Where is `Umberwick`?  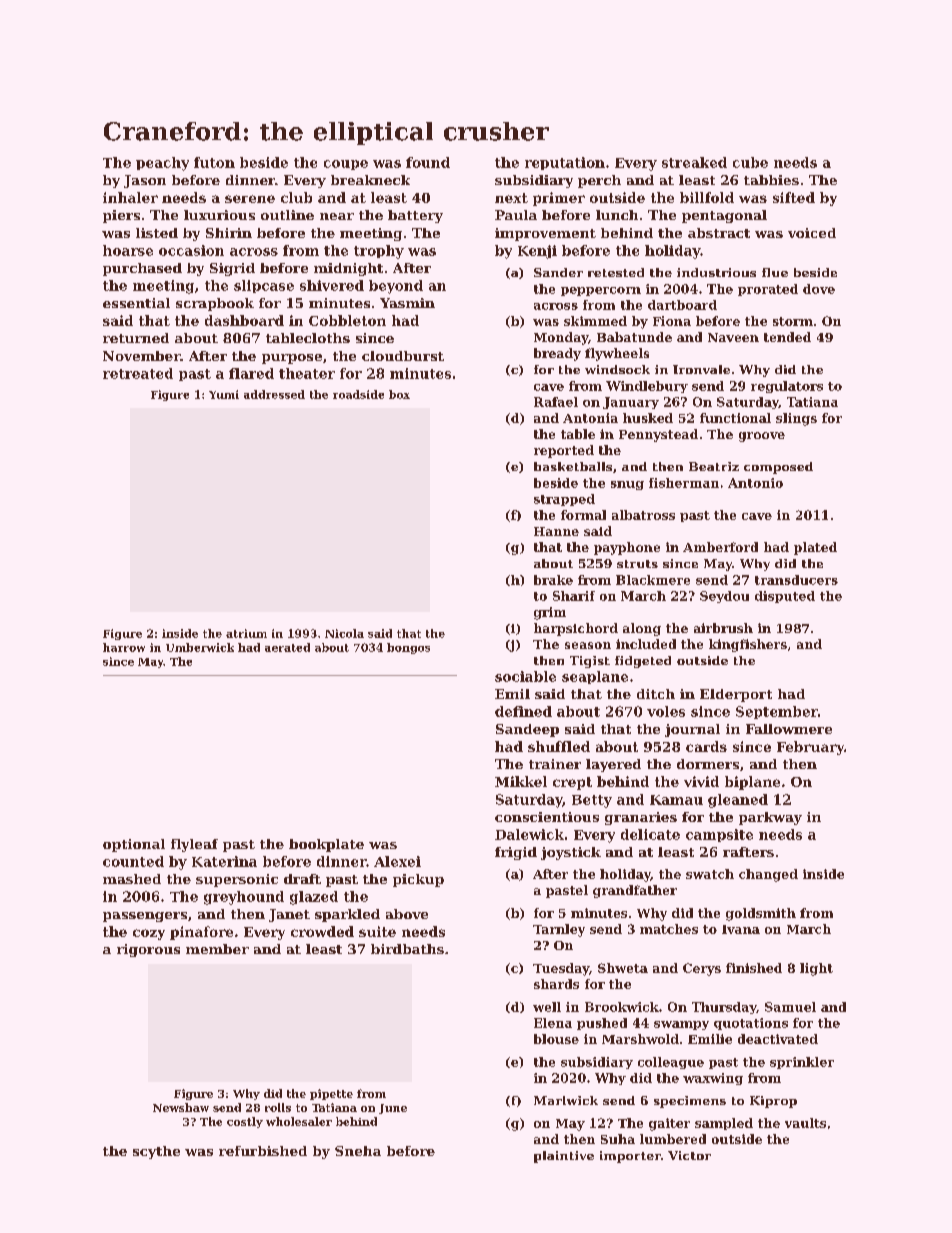
Umberwick is located at coordinates (200, 647).
